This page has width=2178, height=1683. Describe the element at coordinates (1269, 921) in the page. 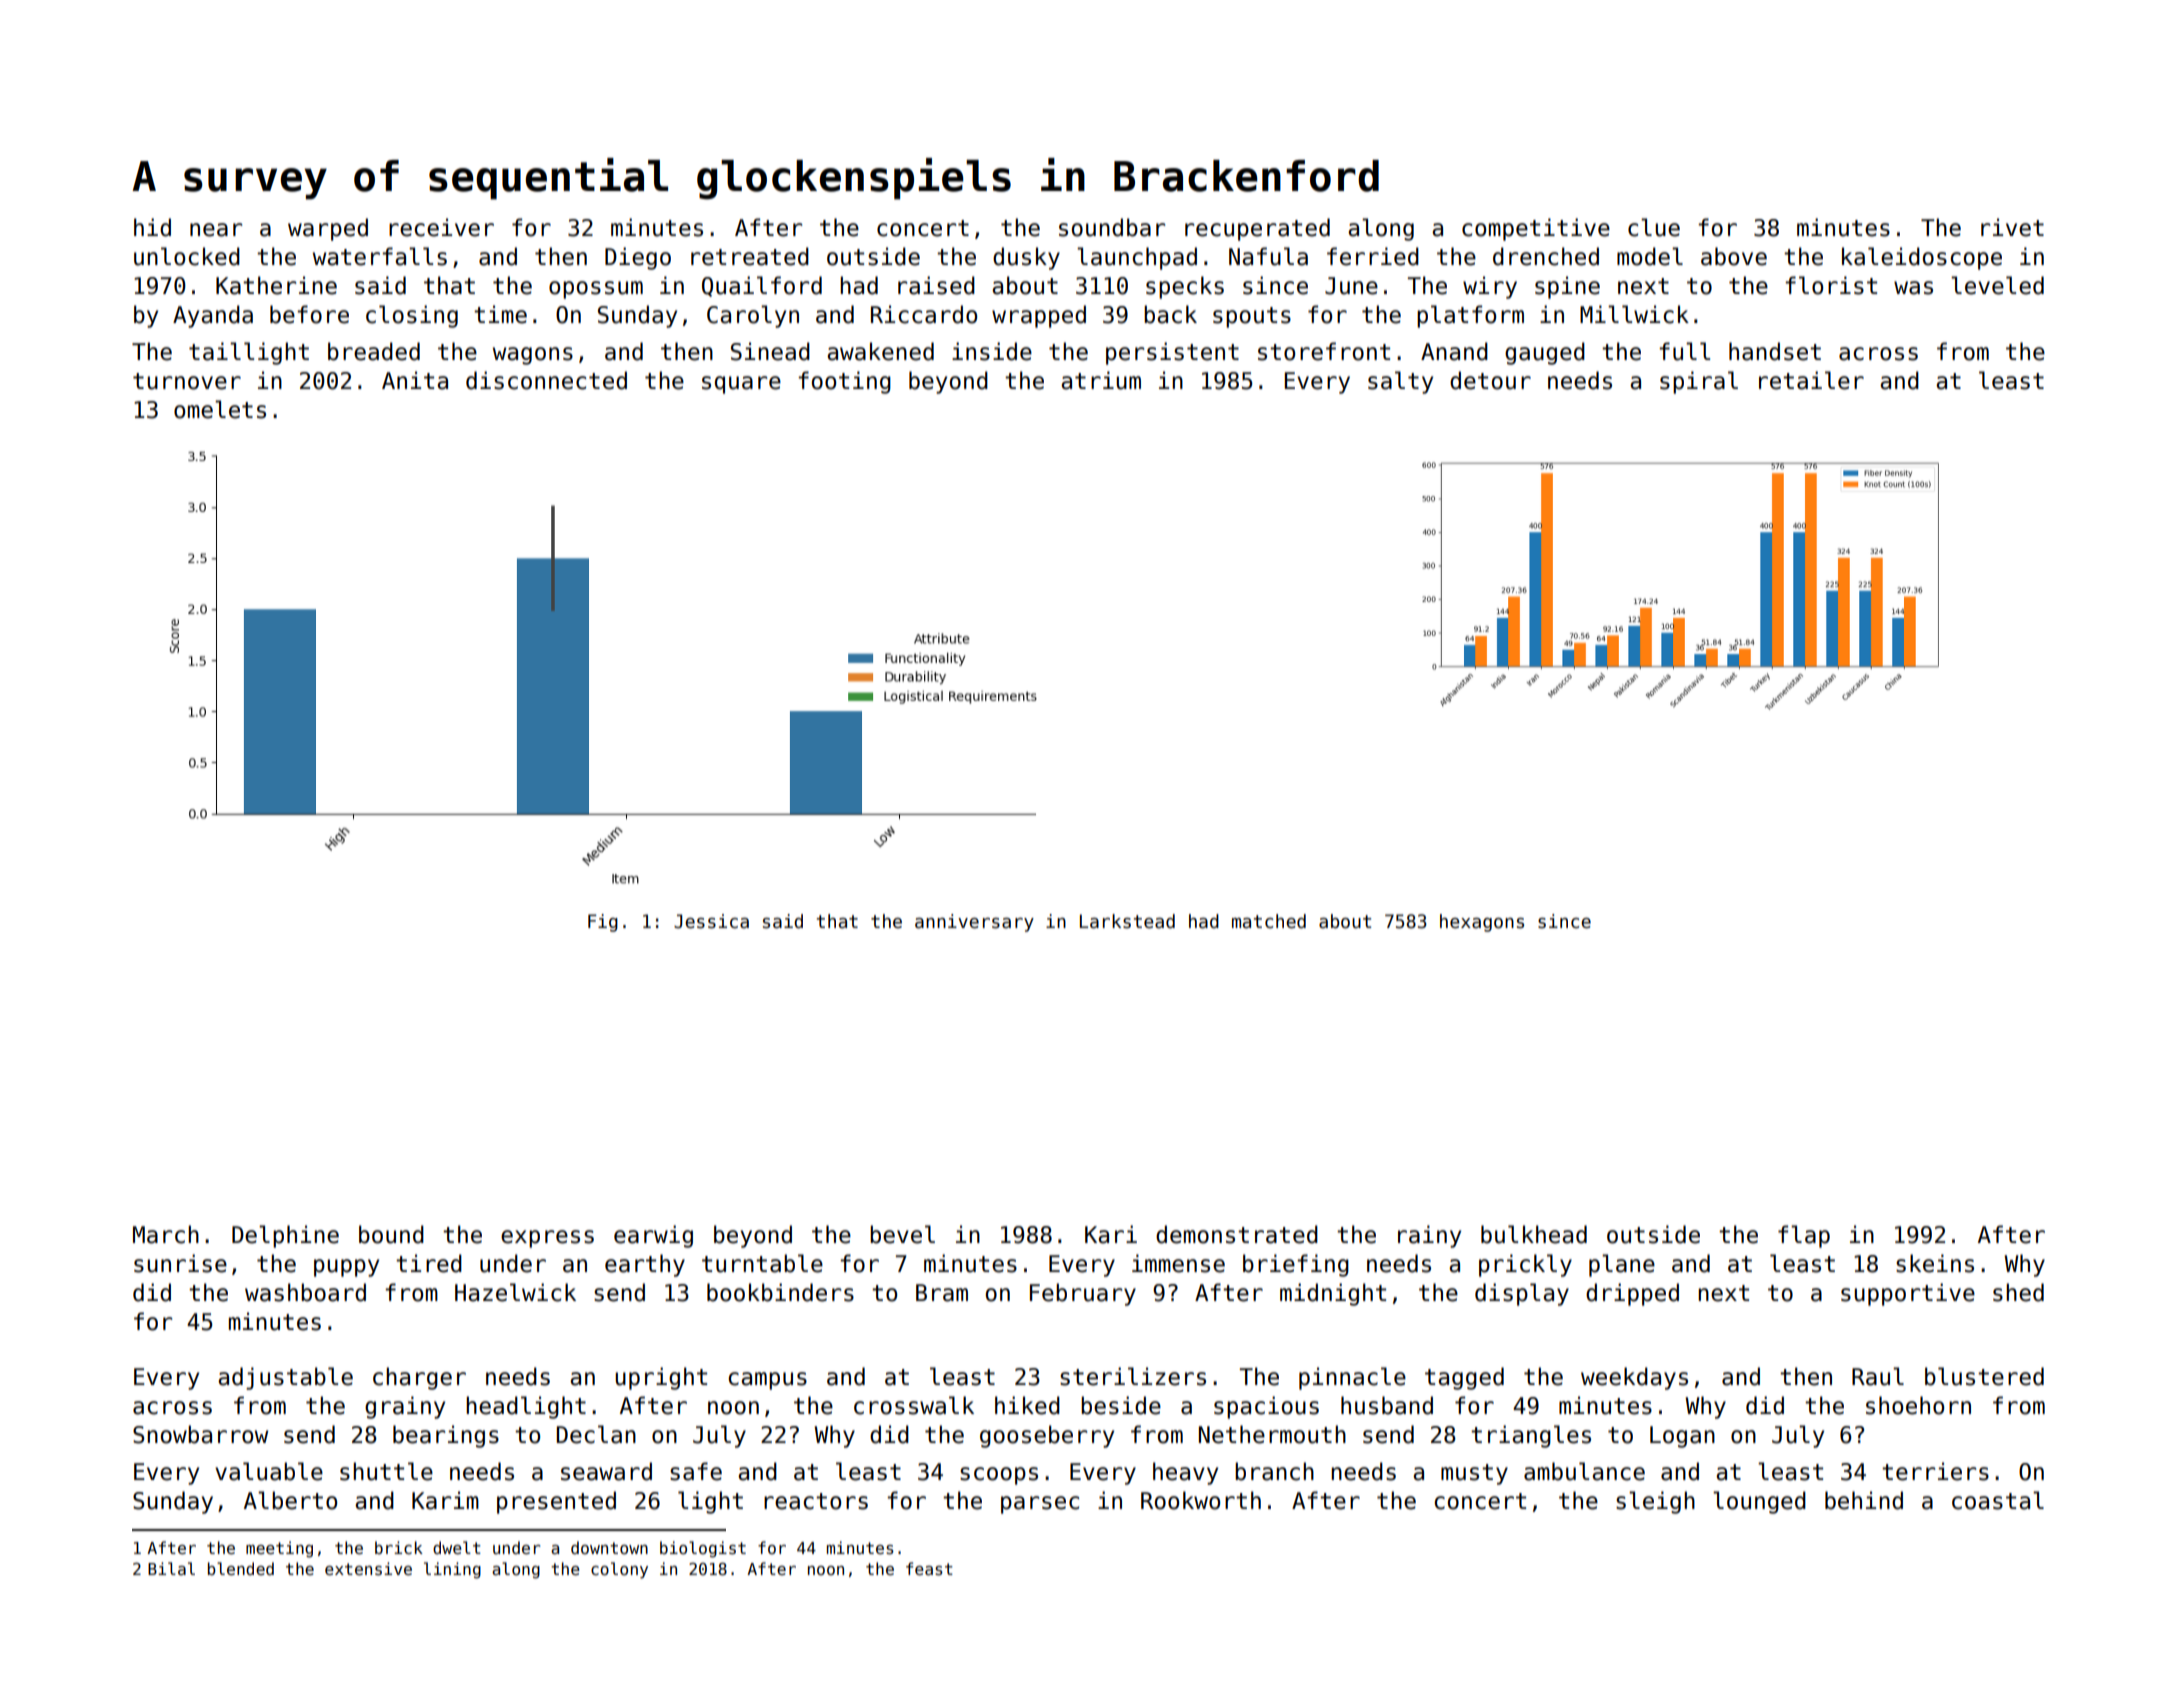

I see `matched` at that location.
